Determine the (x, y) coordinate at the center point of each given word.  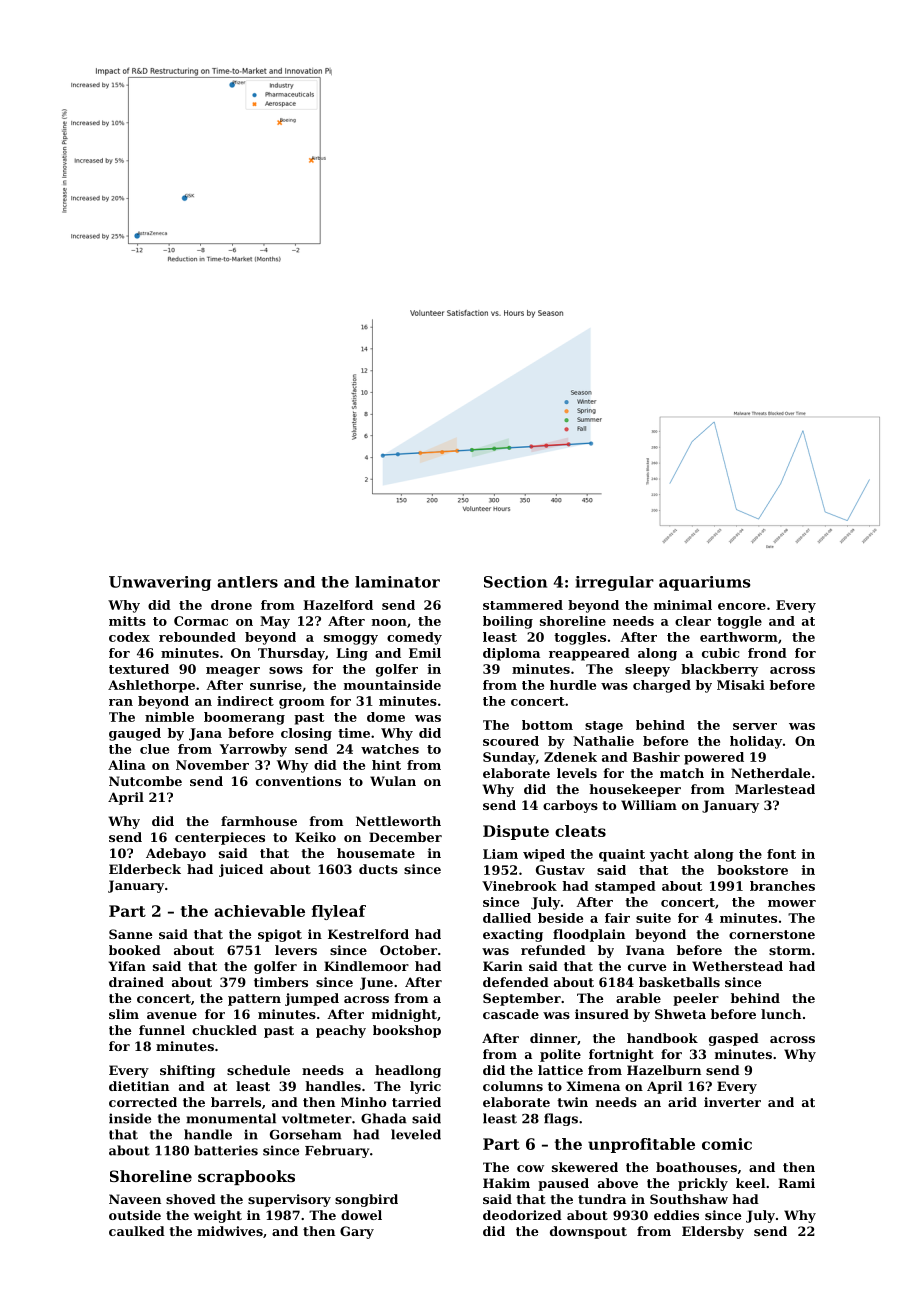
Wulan (393, 781)
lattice (560, 1070)
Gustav (560, 870)
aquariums (704, 583)
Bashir (656, 757)
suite (653, 918)
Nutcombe (145, 781)
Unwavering (160, 583)
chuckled (224, 1030)
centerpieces (220, 838)
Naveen (135, 1199)
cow (530, 1168)
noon (389, 622)
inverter (732, 1102)
